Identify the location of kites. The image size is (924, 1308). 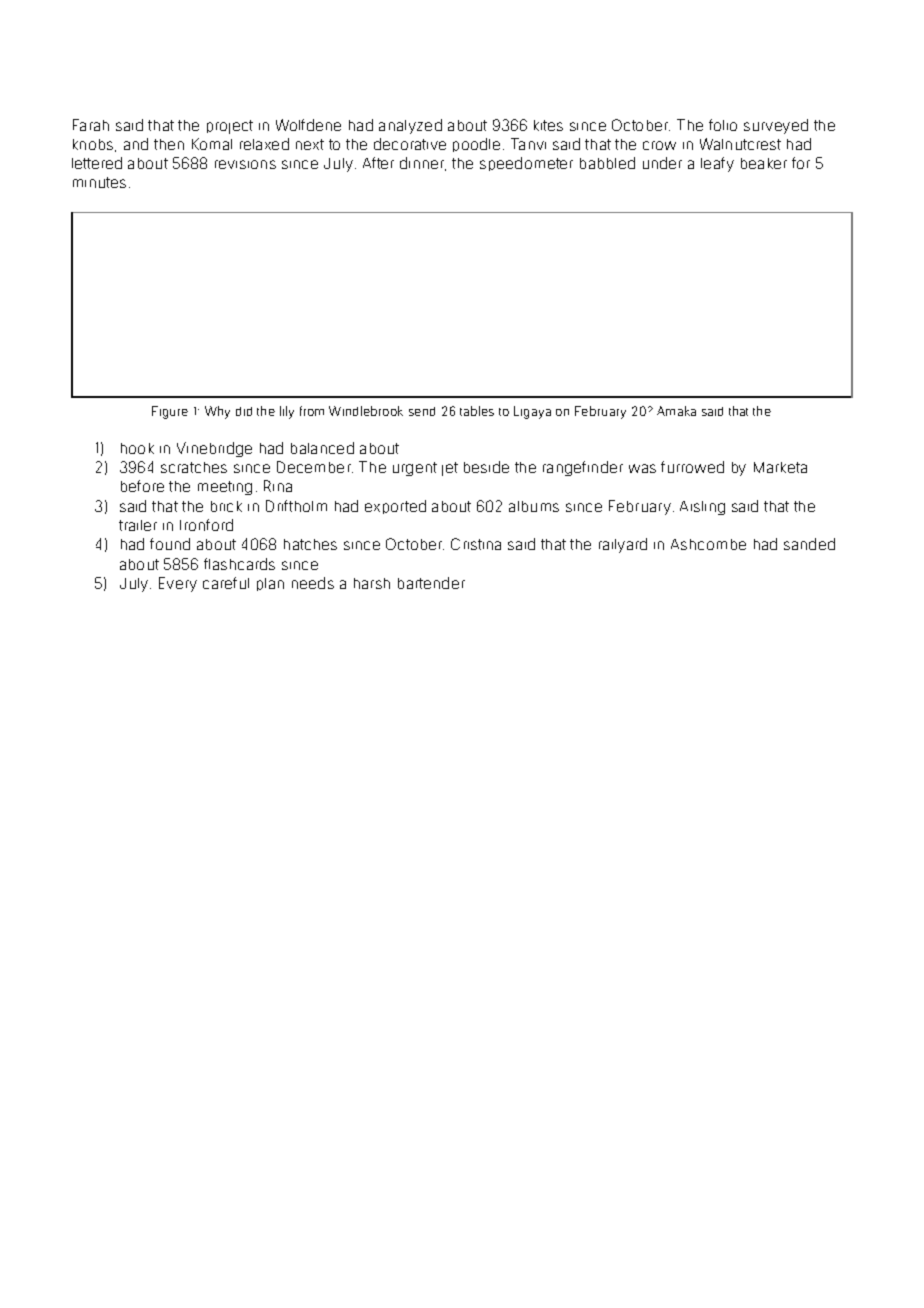
(548, 125).
